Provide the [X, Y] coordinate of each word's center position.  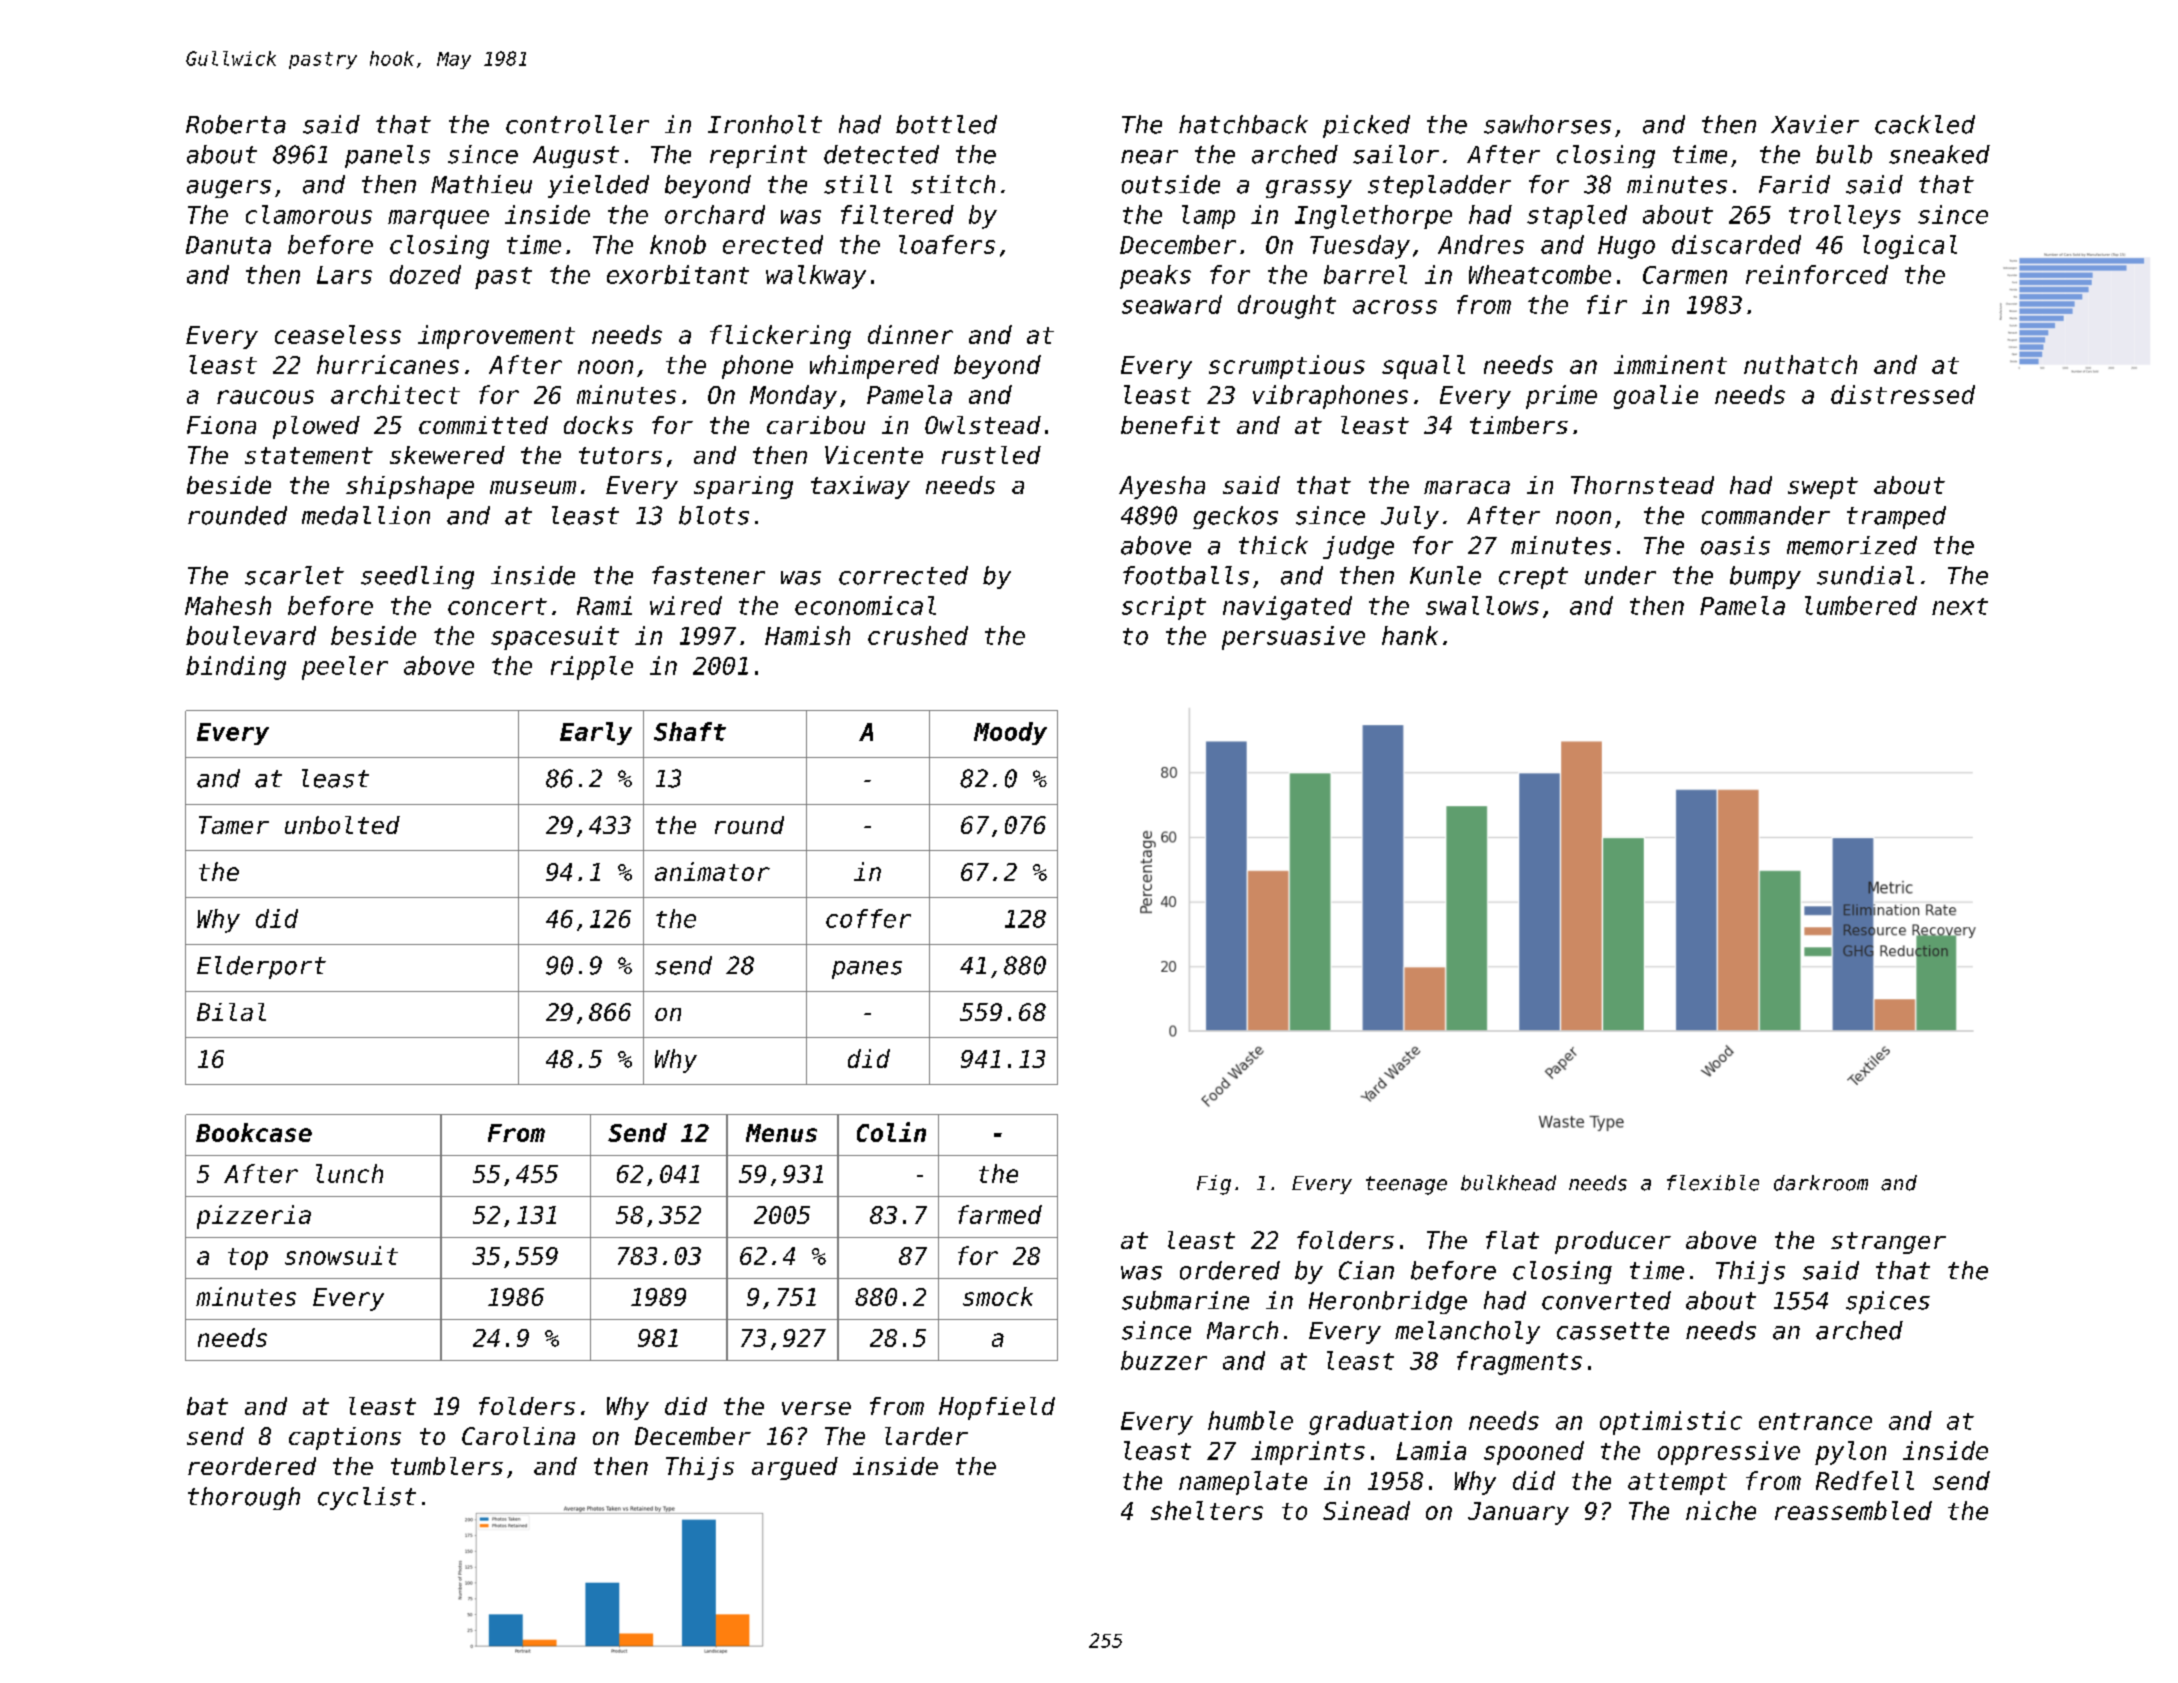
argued [795, 1468]
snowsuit [341, 1255]
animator [712, 871]
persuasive [1293, 638]
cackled [1925, 124]
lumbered [1861, 605]
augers [229, 189]
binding [236, 668]
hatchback [1243, 124]
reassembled [1853, 1510]
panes [867, 970]
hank [1410, 635]
